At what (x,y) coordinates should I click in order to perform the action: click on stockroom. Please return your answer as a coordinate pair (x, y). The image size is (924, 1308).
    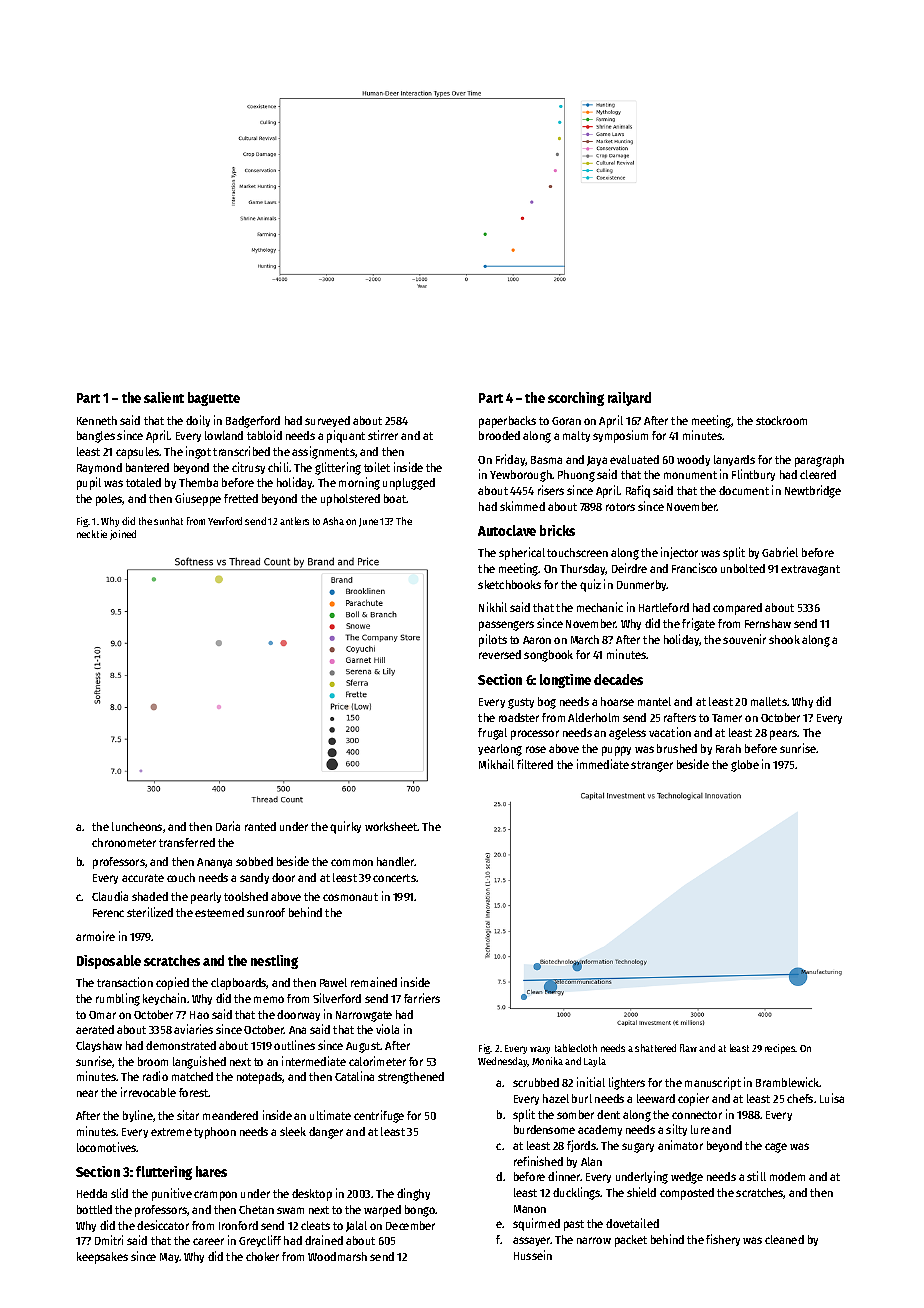
    Looking at the image, I should click on (781, 420).
